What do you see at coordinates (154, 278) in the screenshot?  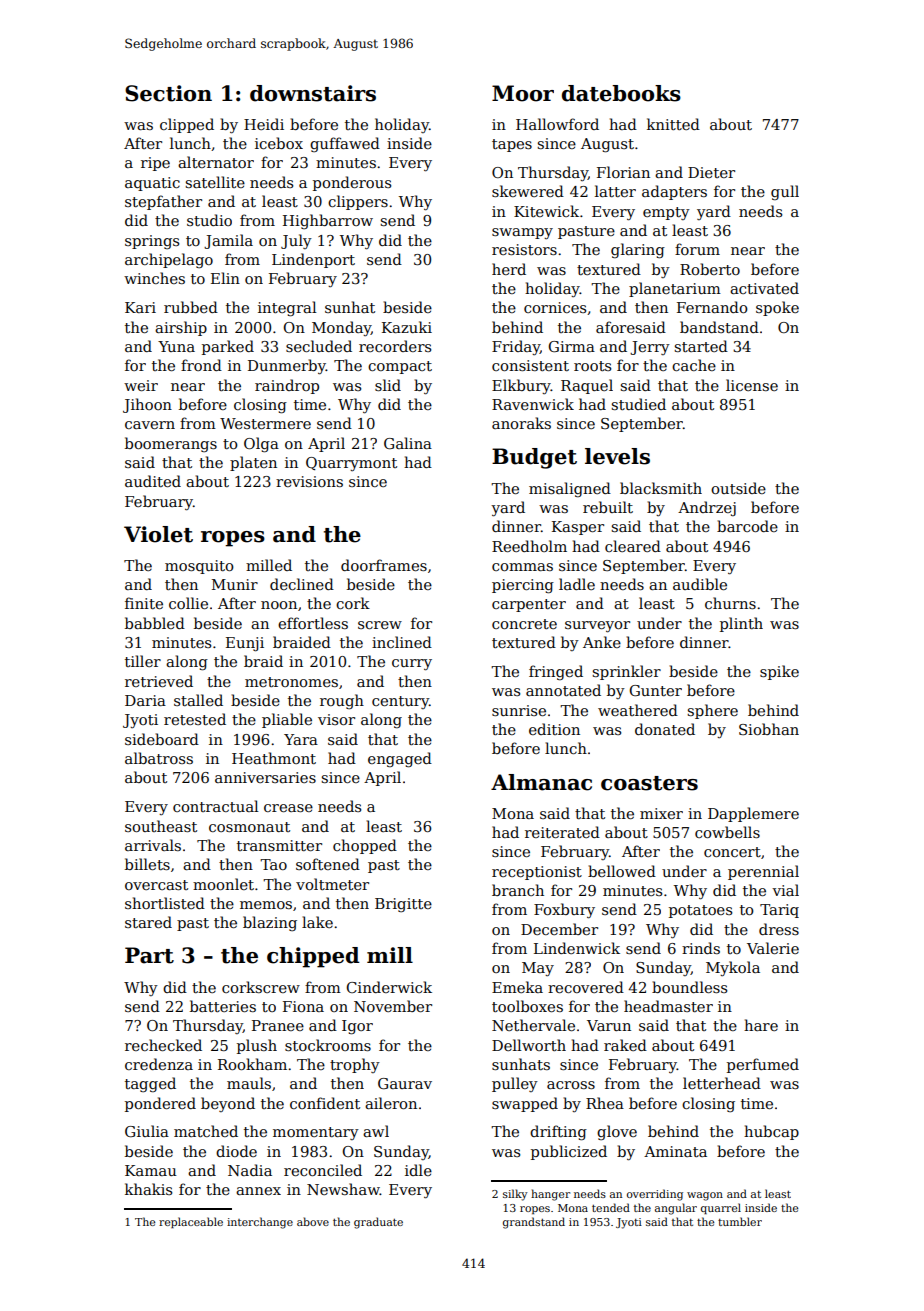 I see `winches` at bounding box center [154, 278].
